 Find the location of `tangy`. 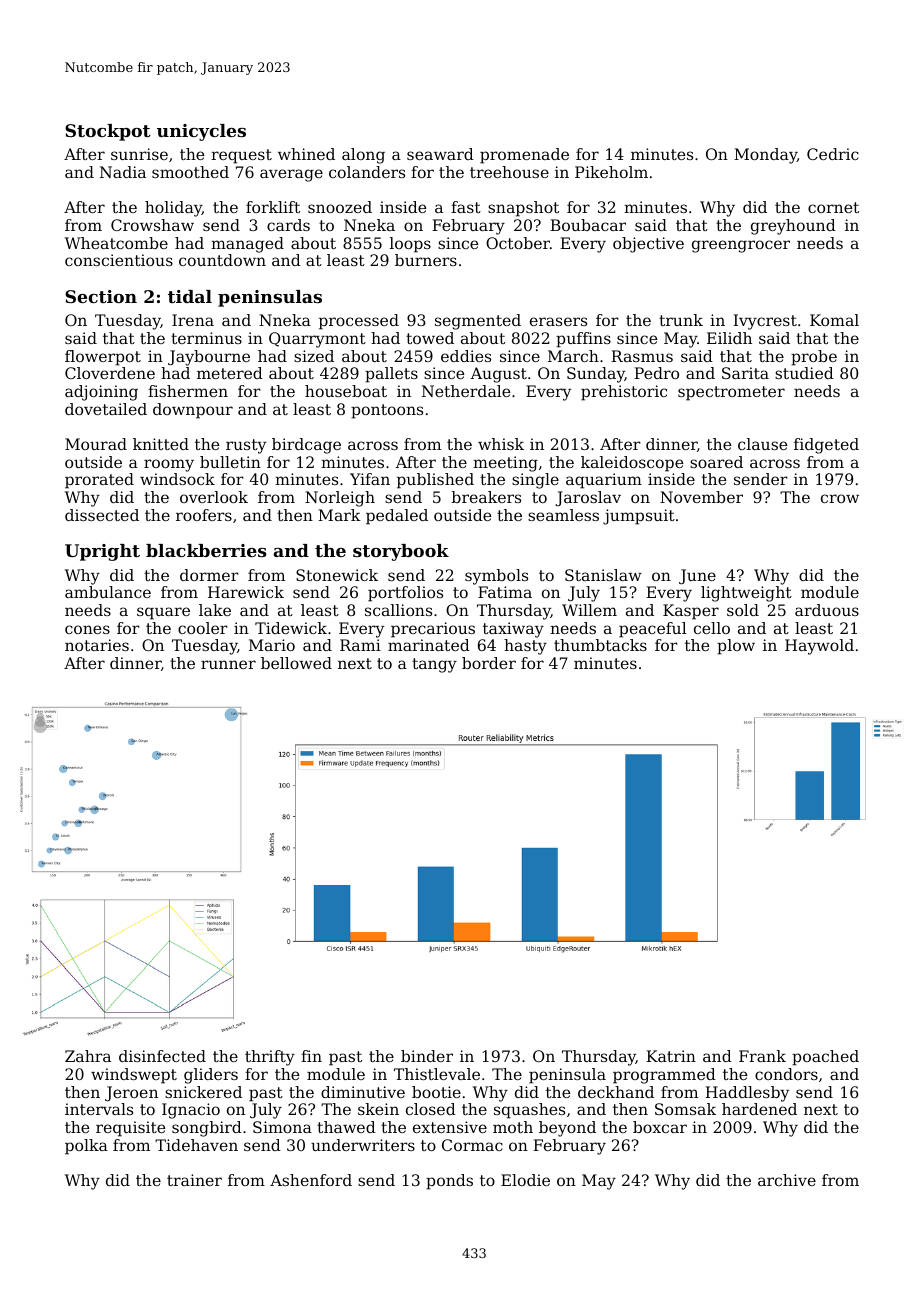

tangy is located at coordinates (434, 665).
